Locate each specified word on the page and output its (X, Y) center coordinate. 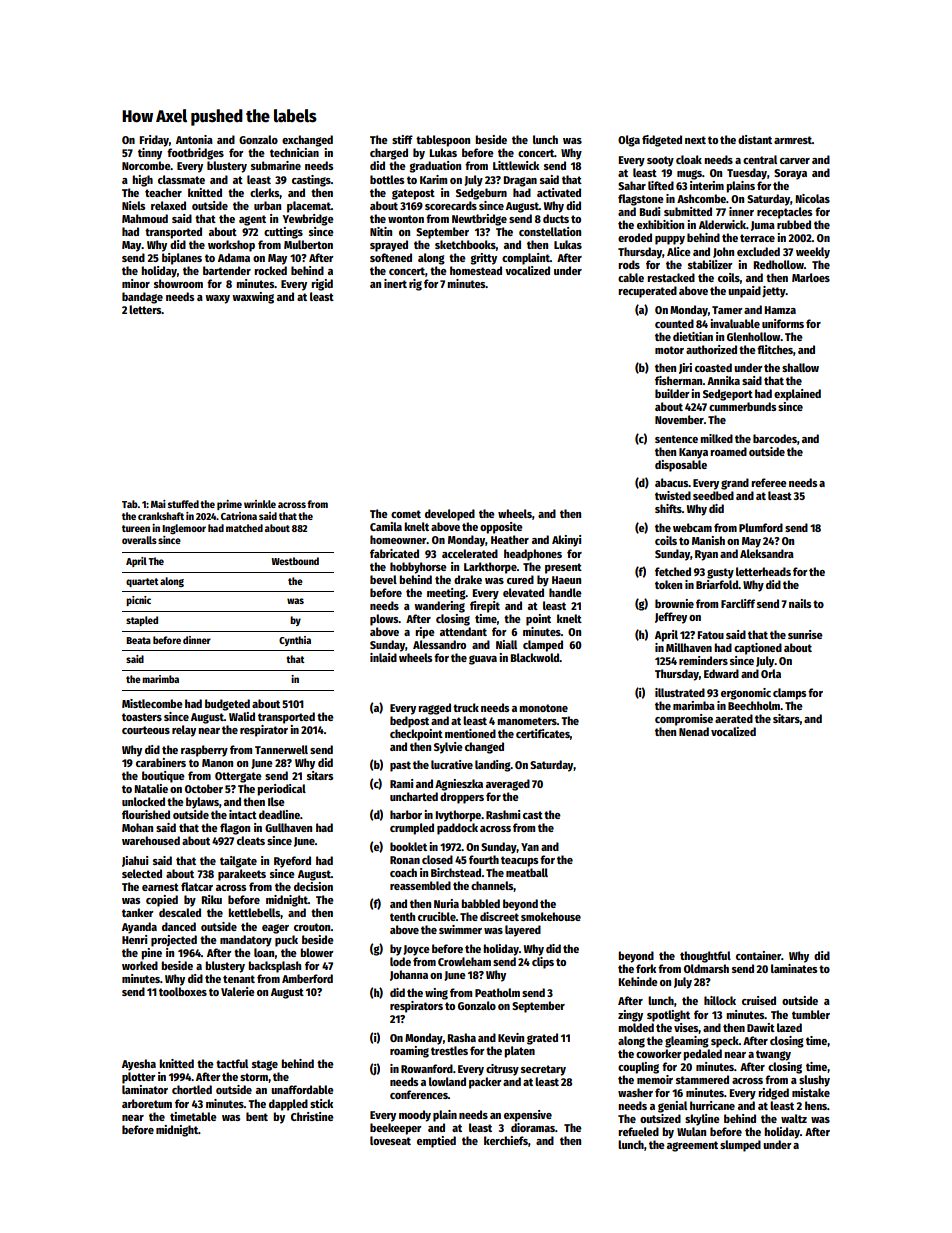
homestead (476, 270)
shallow (800, 367)
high (142, 181)
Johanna (409, 975)
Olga (629, 141)
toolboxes (183, 991)
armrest (793, 140)
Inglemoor (184, 529)
